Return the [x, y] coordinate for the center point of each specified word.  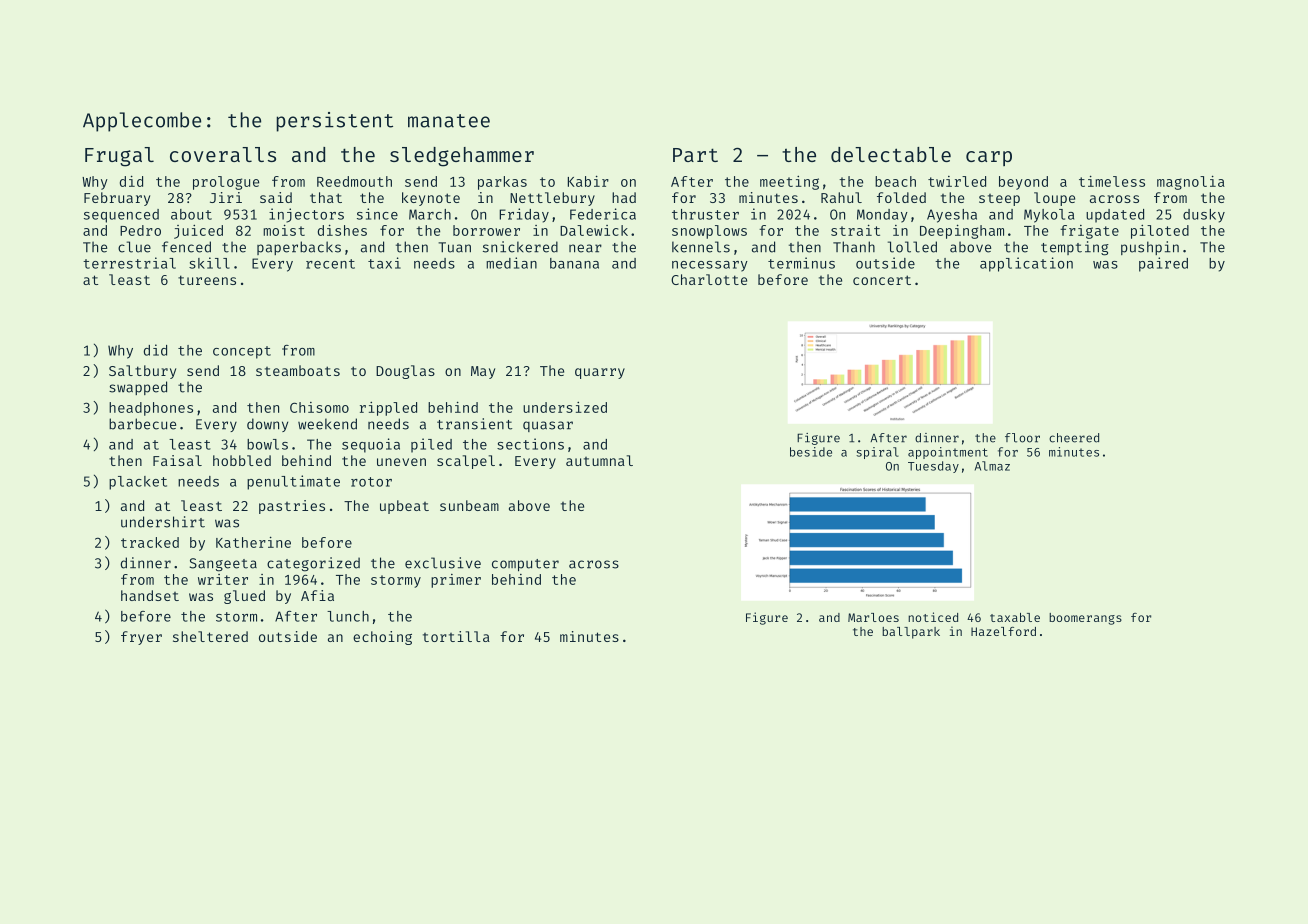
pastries [292, 507]
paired [1163, 264]
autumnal [599, 460]
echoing [382, 638]
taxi [384, 263]
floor [1022, 438]
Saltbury [142, 372]
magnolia [1191, 183]
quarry [600, 373]
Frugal [119, 157]
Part [695, 155]
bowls [267, 444]
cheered [1074, 438]
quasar [548, 426]
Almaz [992, 466]
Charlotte [709, 279]
